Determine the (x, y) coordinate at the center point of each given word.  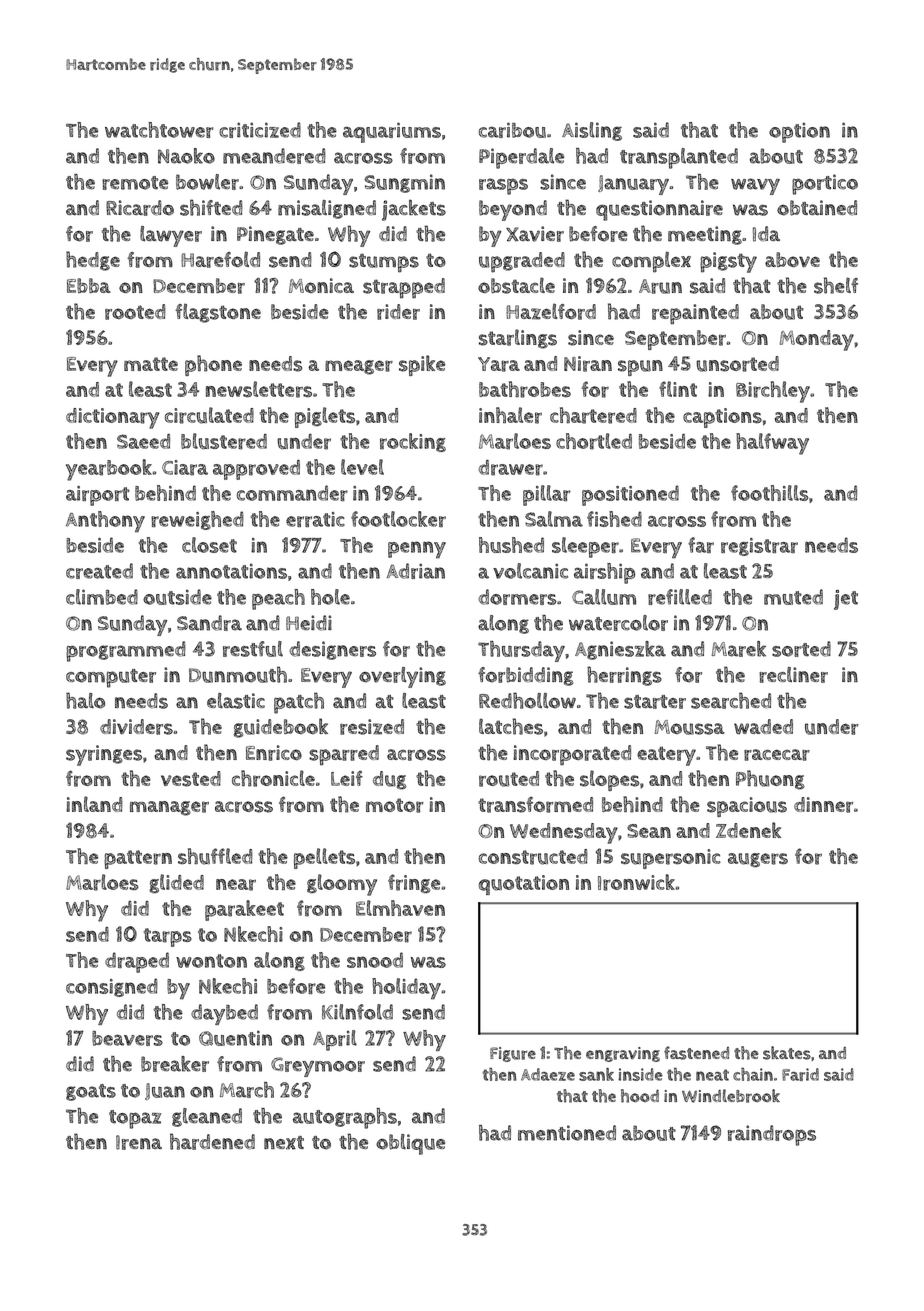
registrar (759, 547)
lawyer (171, 236)
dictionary (112, 418)
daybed (224, 1014)
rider (398, 312)
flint (678, 389)
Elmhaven (400, 908)
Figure (513, 1054)
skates (787, 1053)
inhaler (510, 415)
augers (758, 860)
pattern (138, 859)
